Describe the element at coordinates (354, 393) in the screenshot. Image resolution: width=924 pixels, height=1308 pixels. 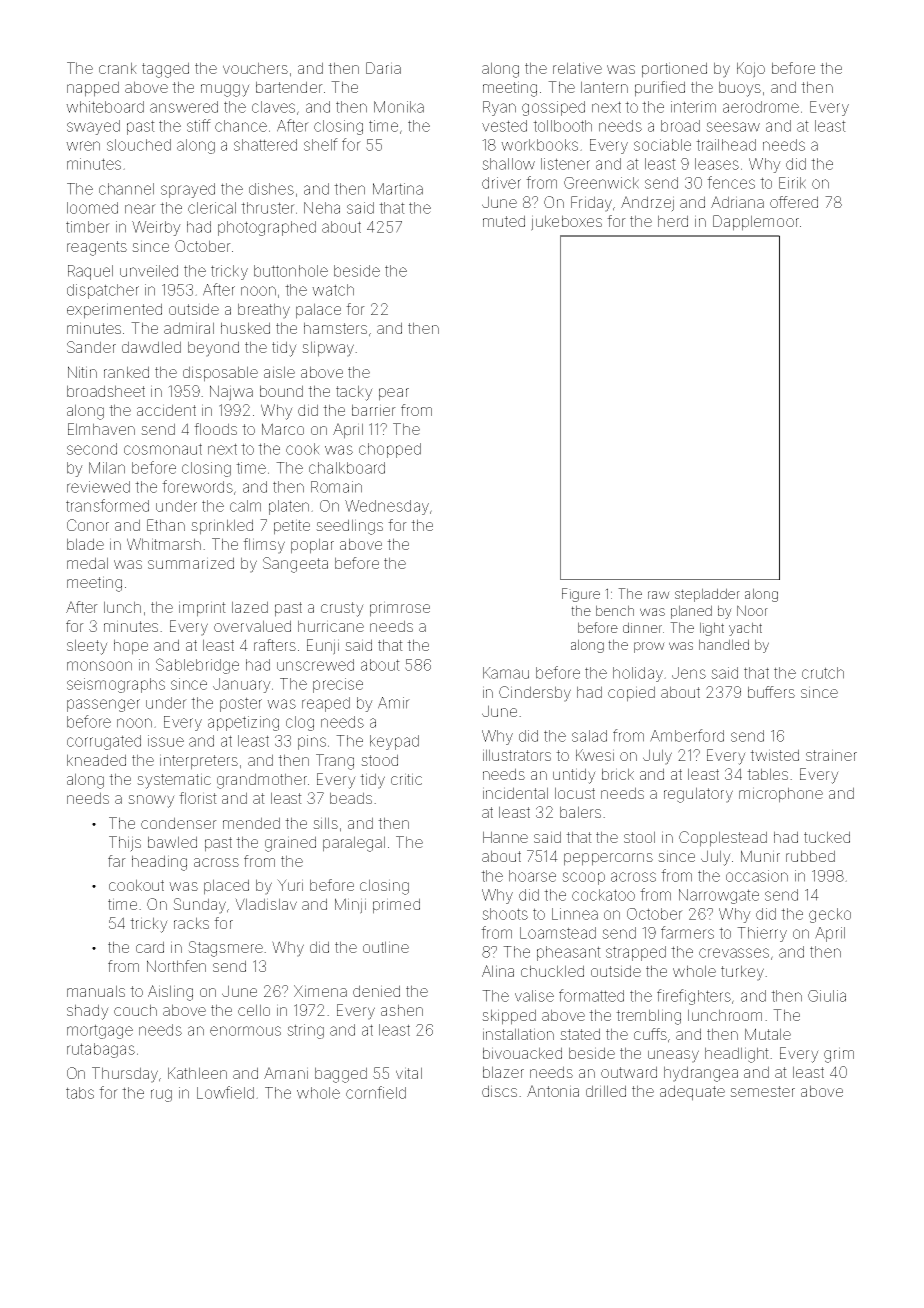
I see `tacky` at that location.
